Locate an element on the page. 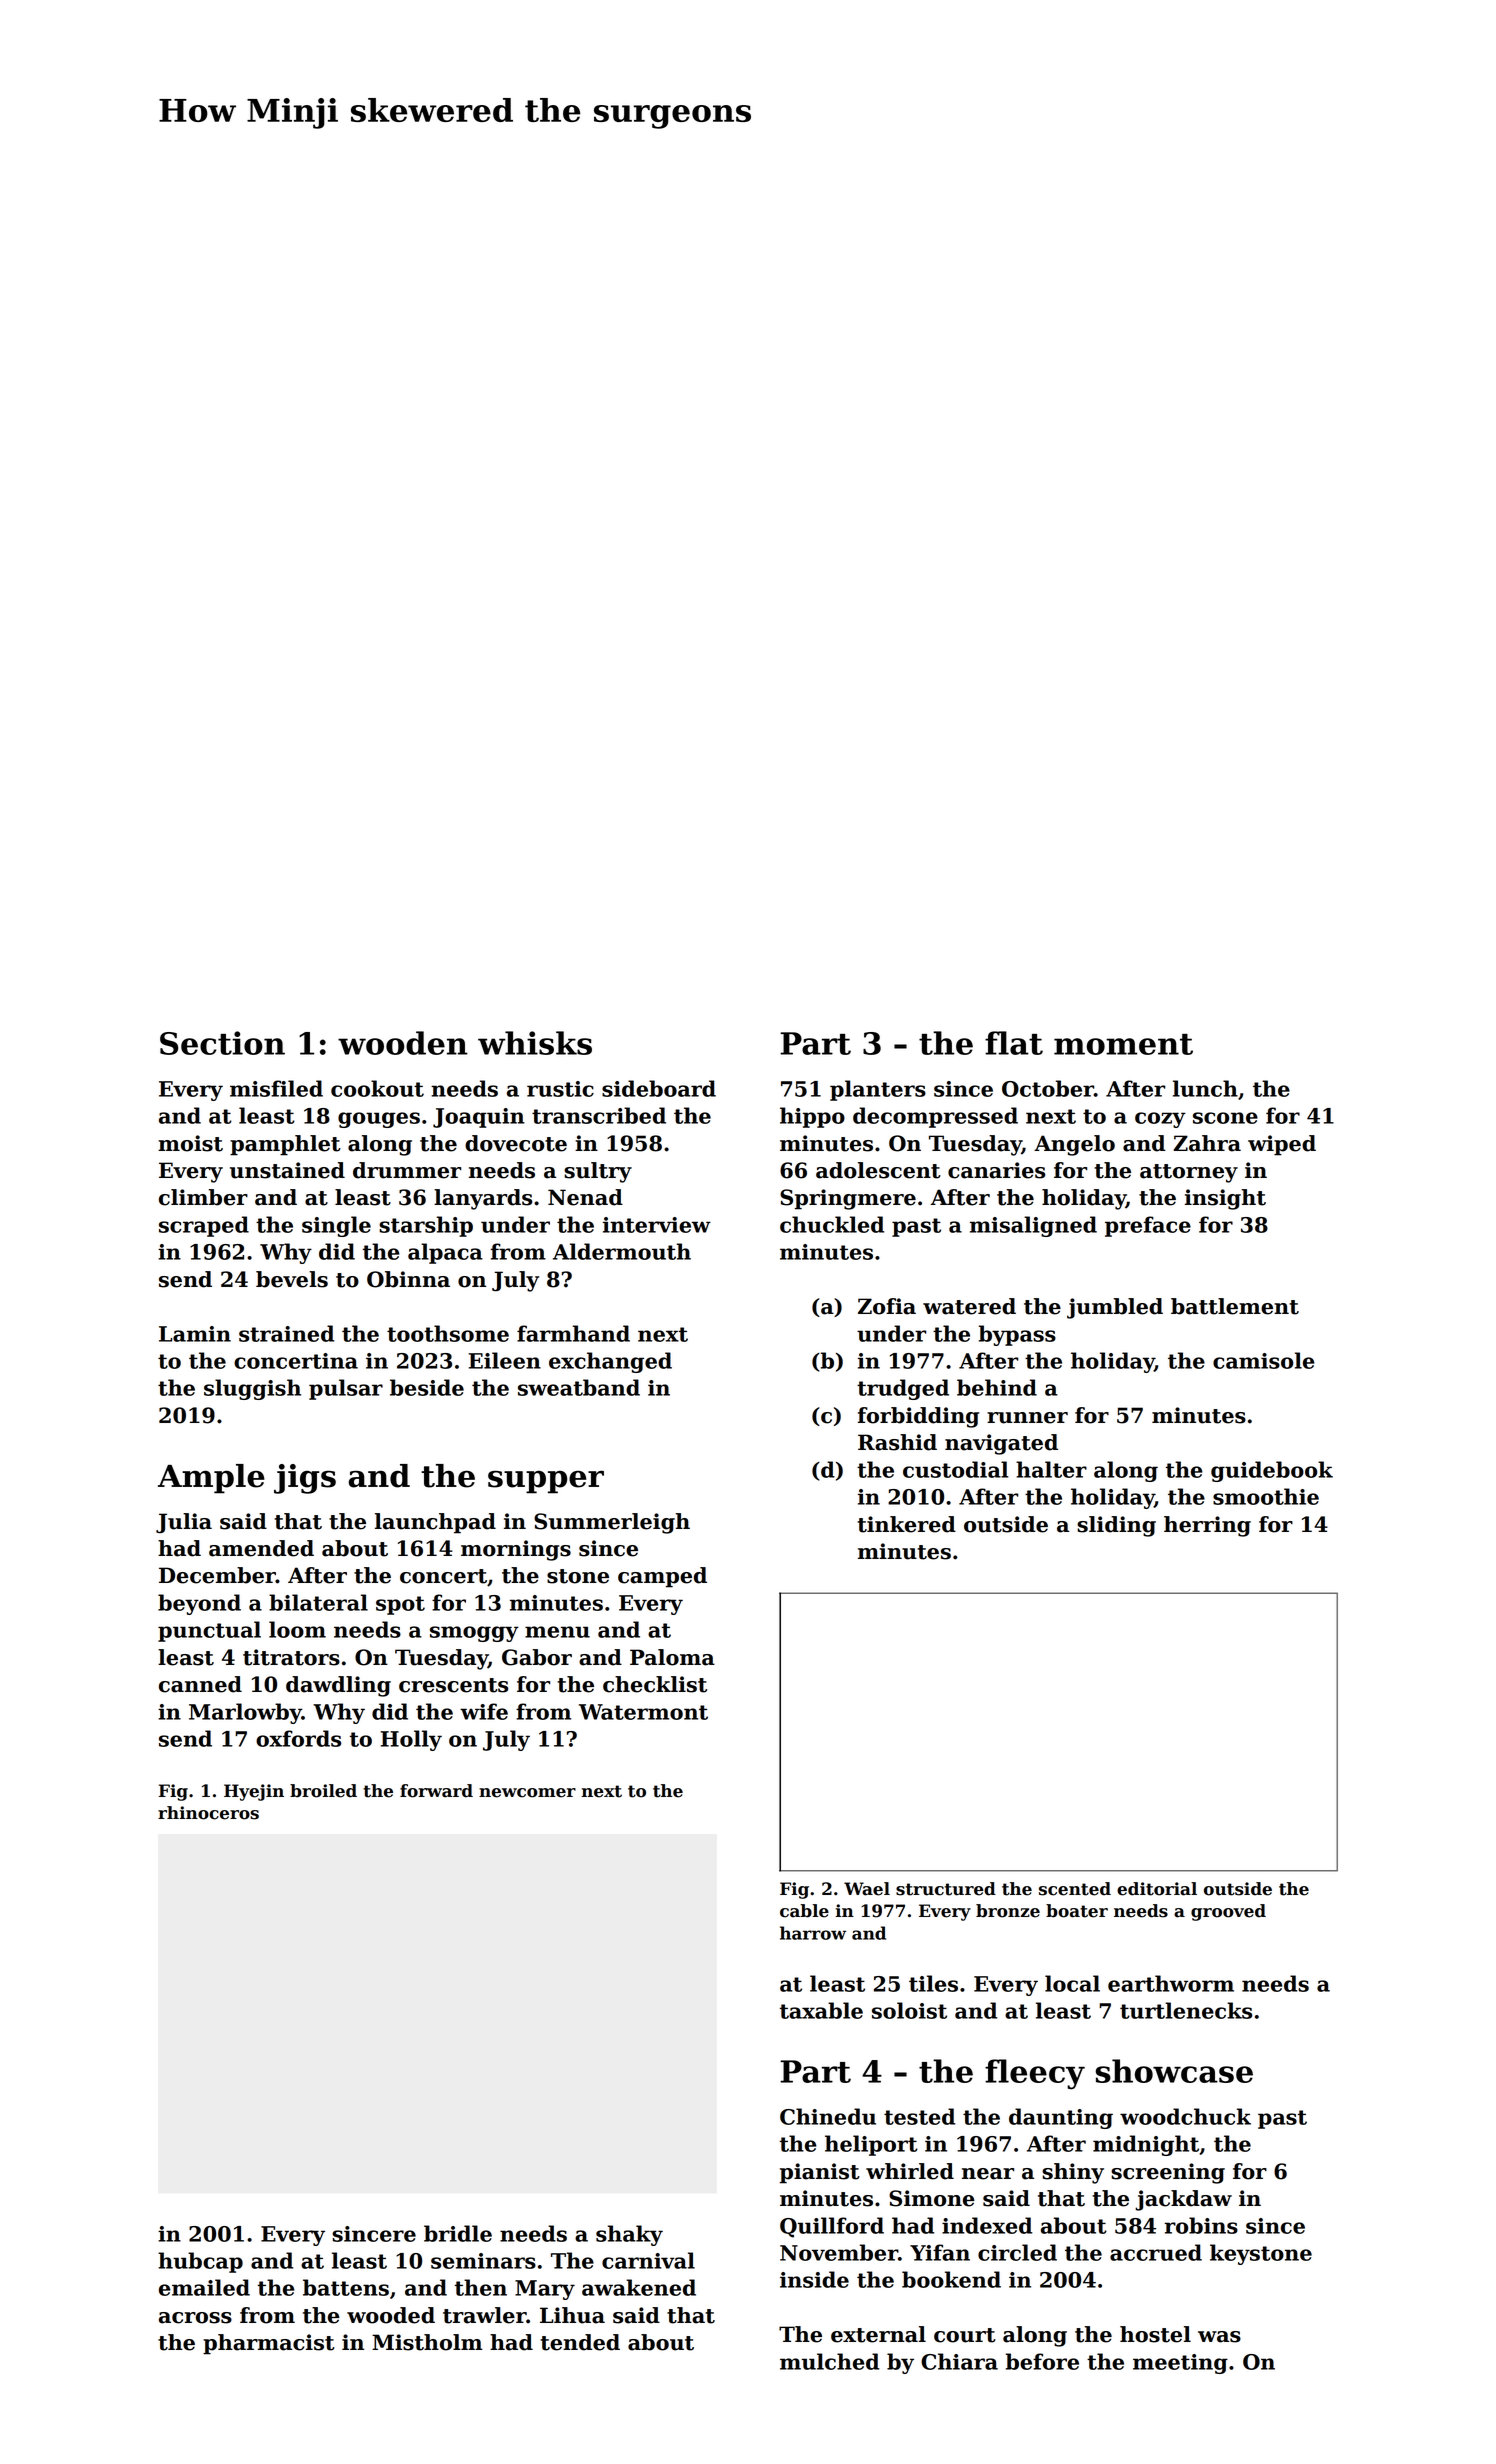  smoothie is located at coordinates (1266, 1496).
